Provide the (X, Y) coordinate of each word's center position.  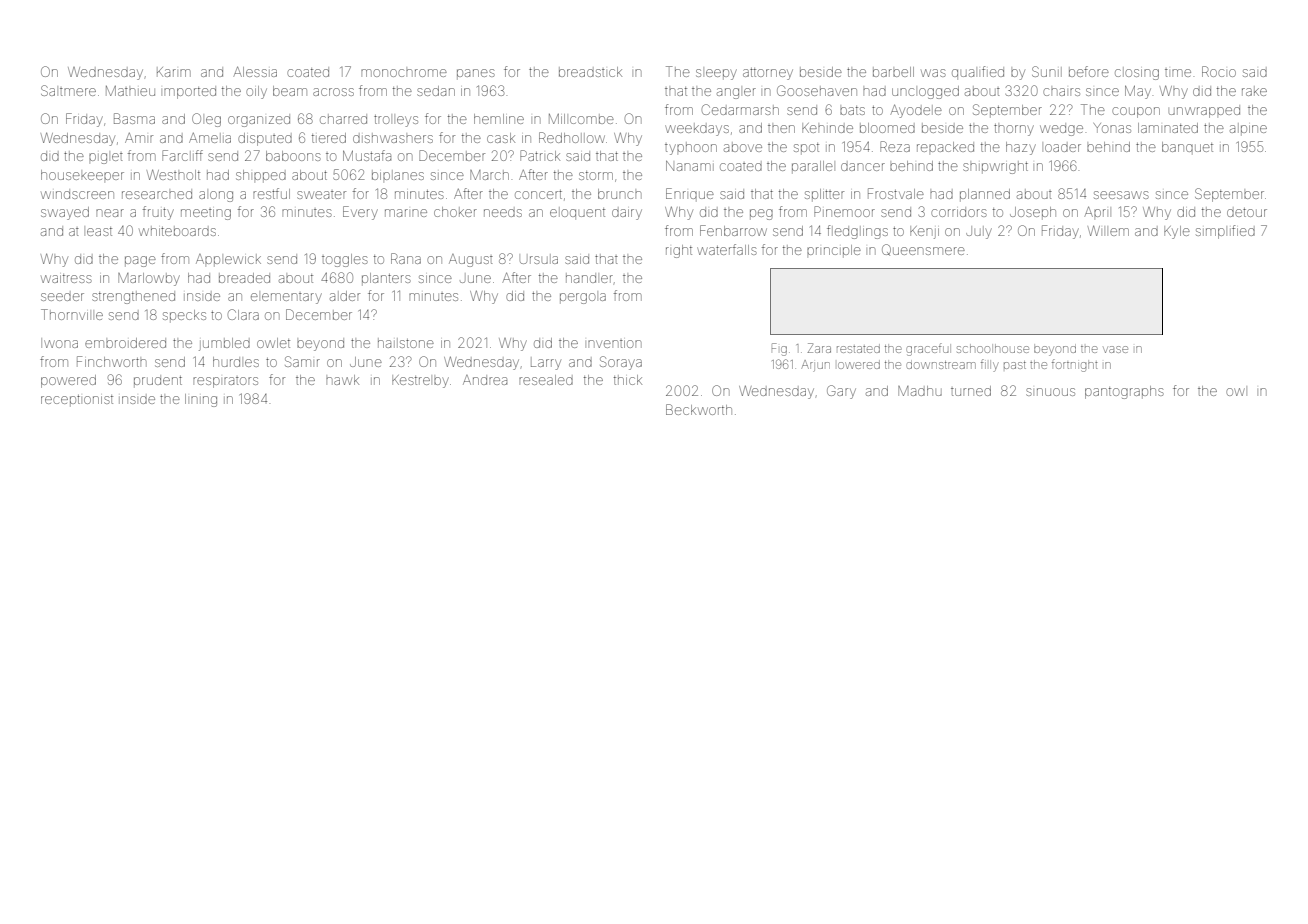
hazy (1021, 148)
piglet (106, 158)
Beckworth (699, 409)
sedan (436, 91)
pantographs (1124, 392)
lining (201, 400)
